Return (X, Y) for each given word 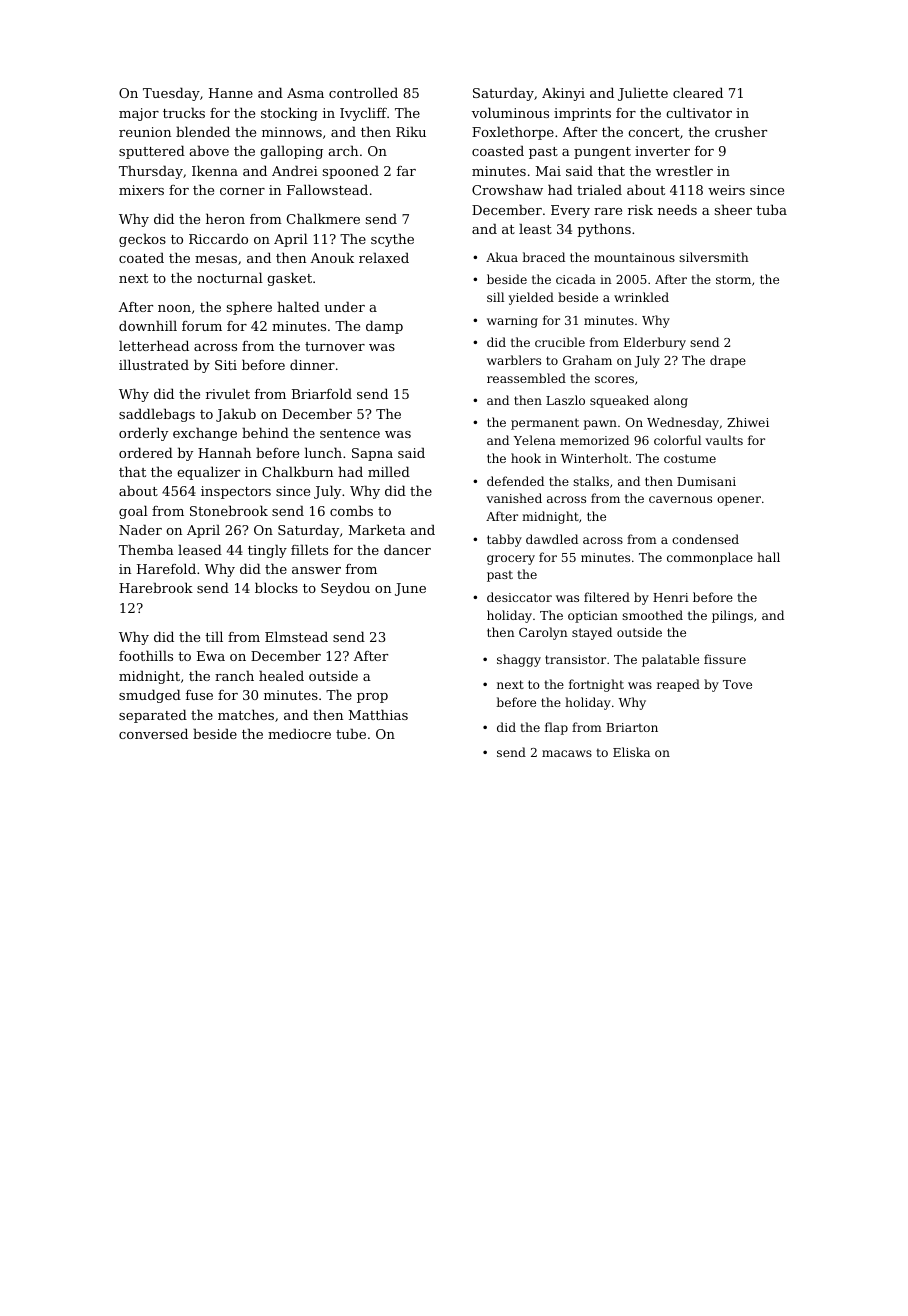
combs (351, 510)
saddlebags (157, 415)
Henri (671, 597)
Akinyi (563, 94)
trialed (599, 189)
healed (281, 675)
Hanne (231, 93)
